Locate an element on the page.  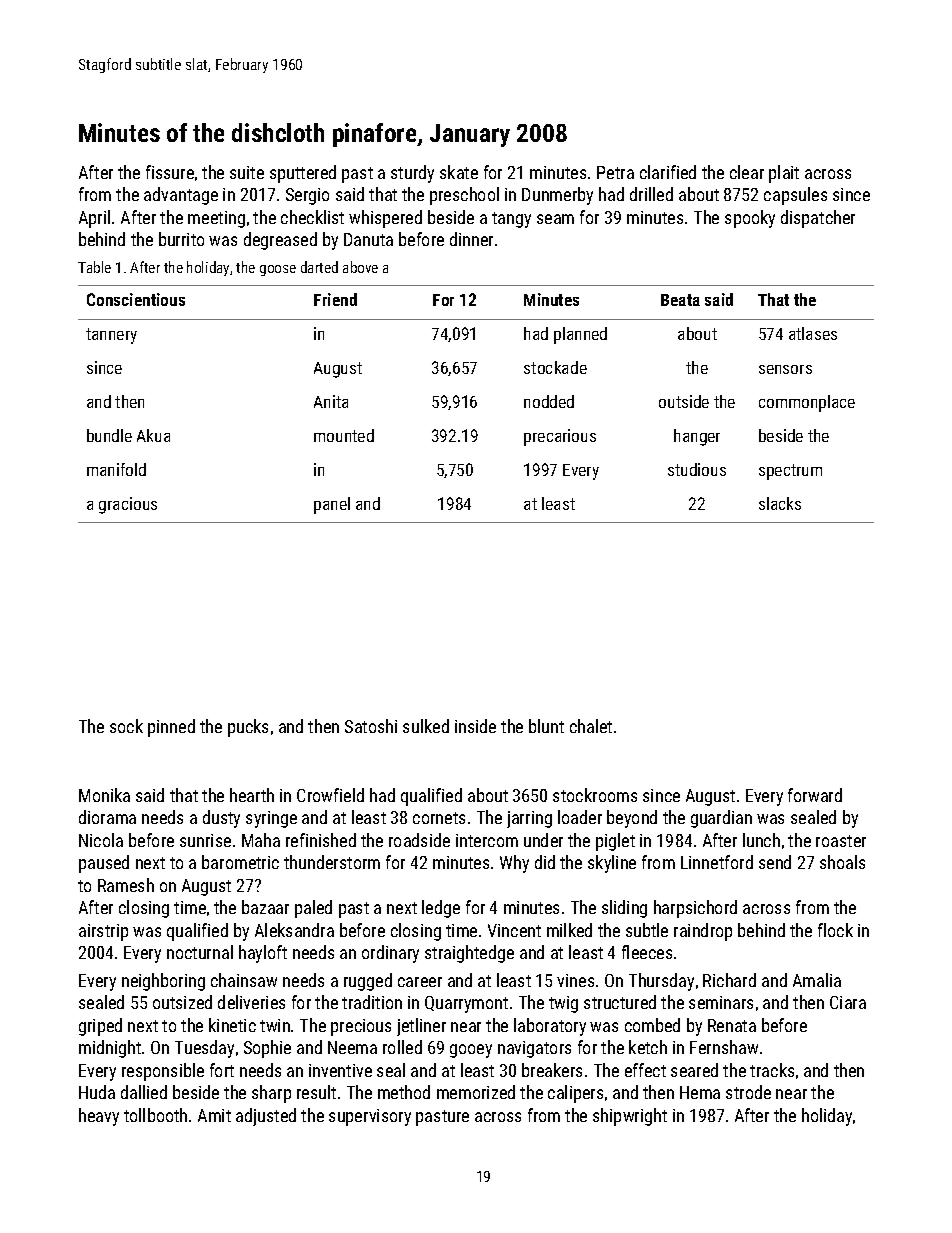
vines is located at coordinates (575, 980).
